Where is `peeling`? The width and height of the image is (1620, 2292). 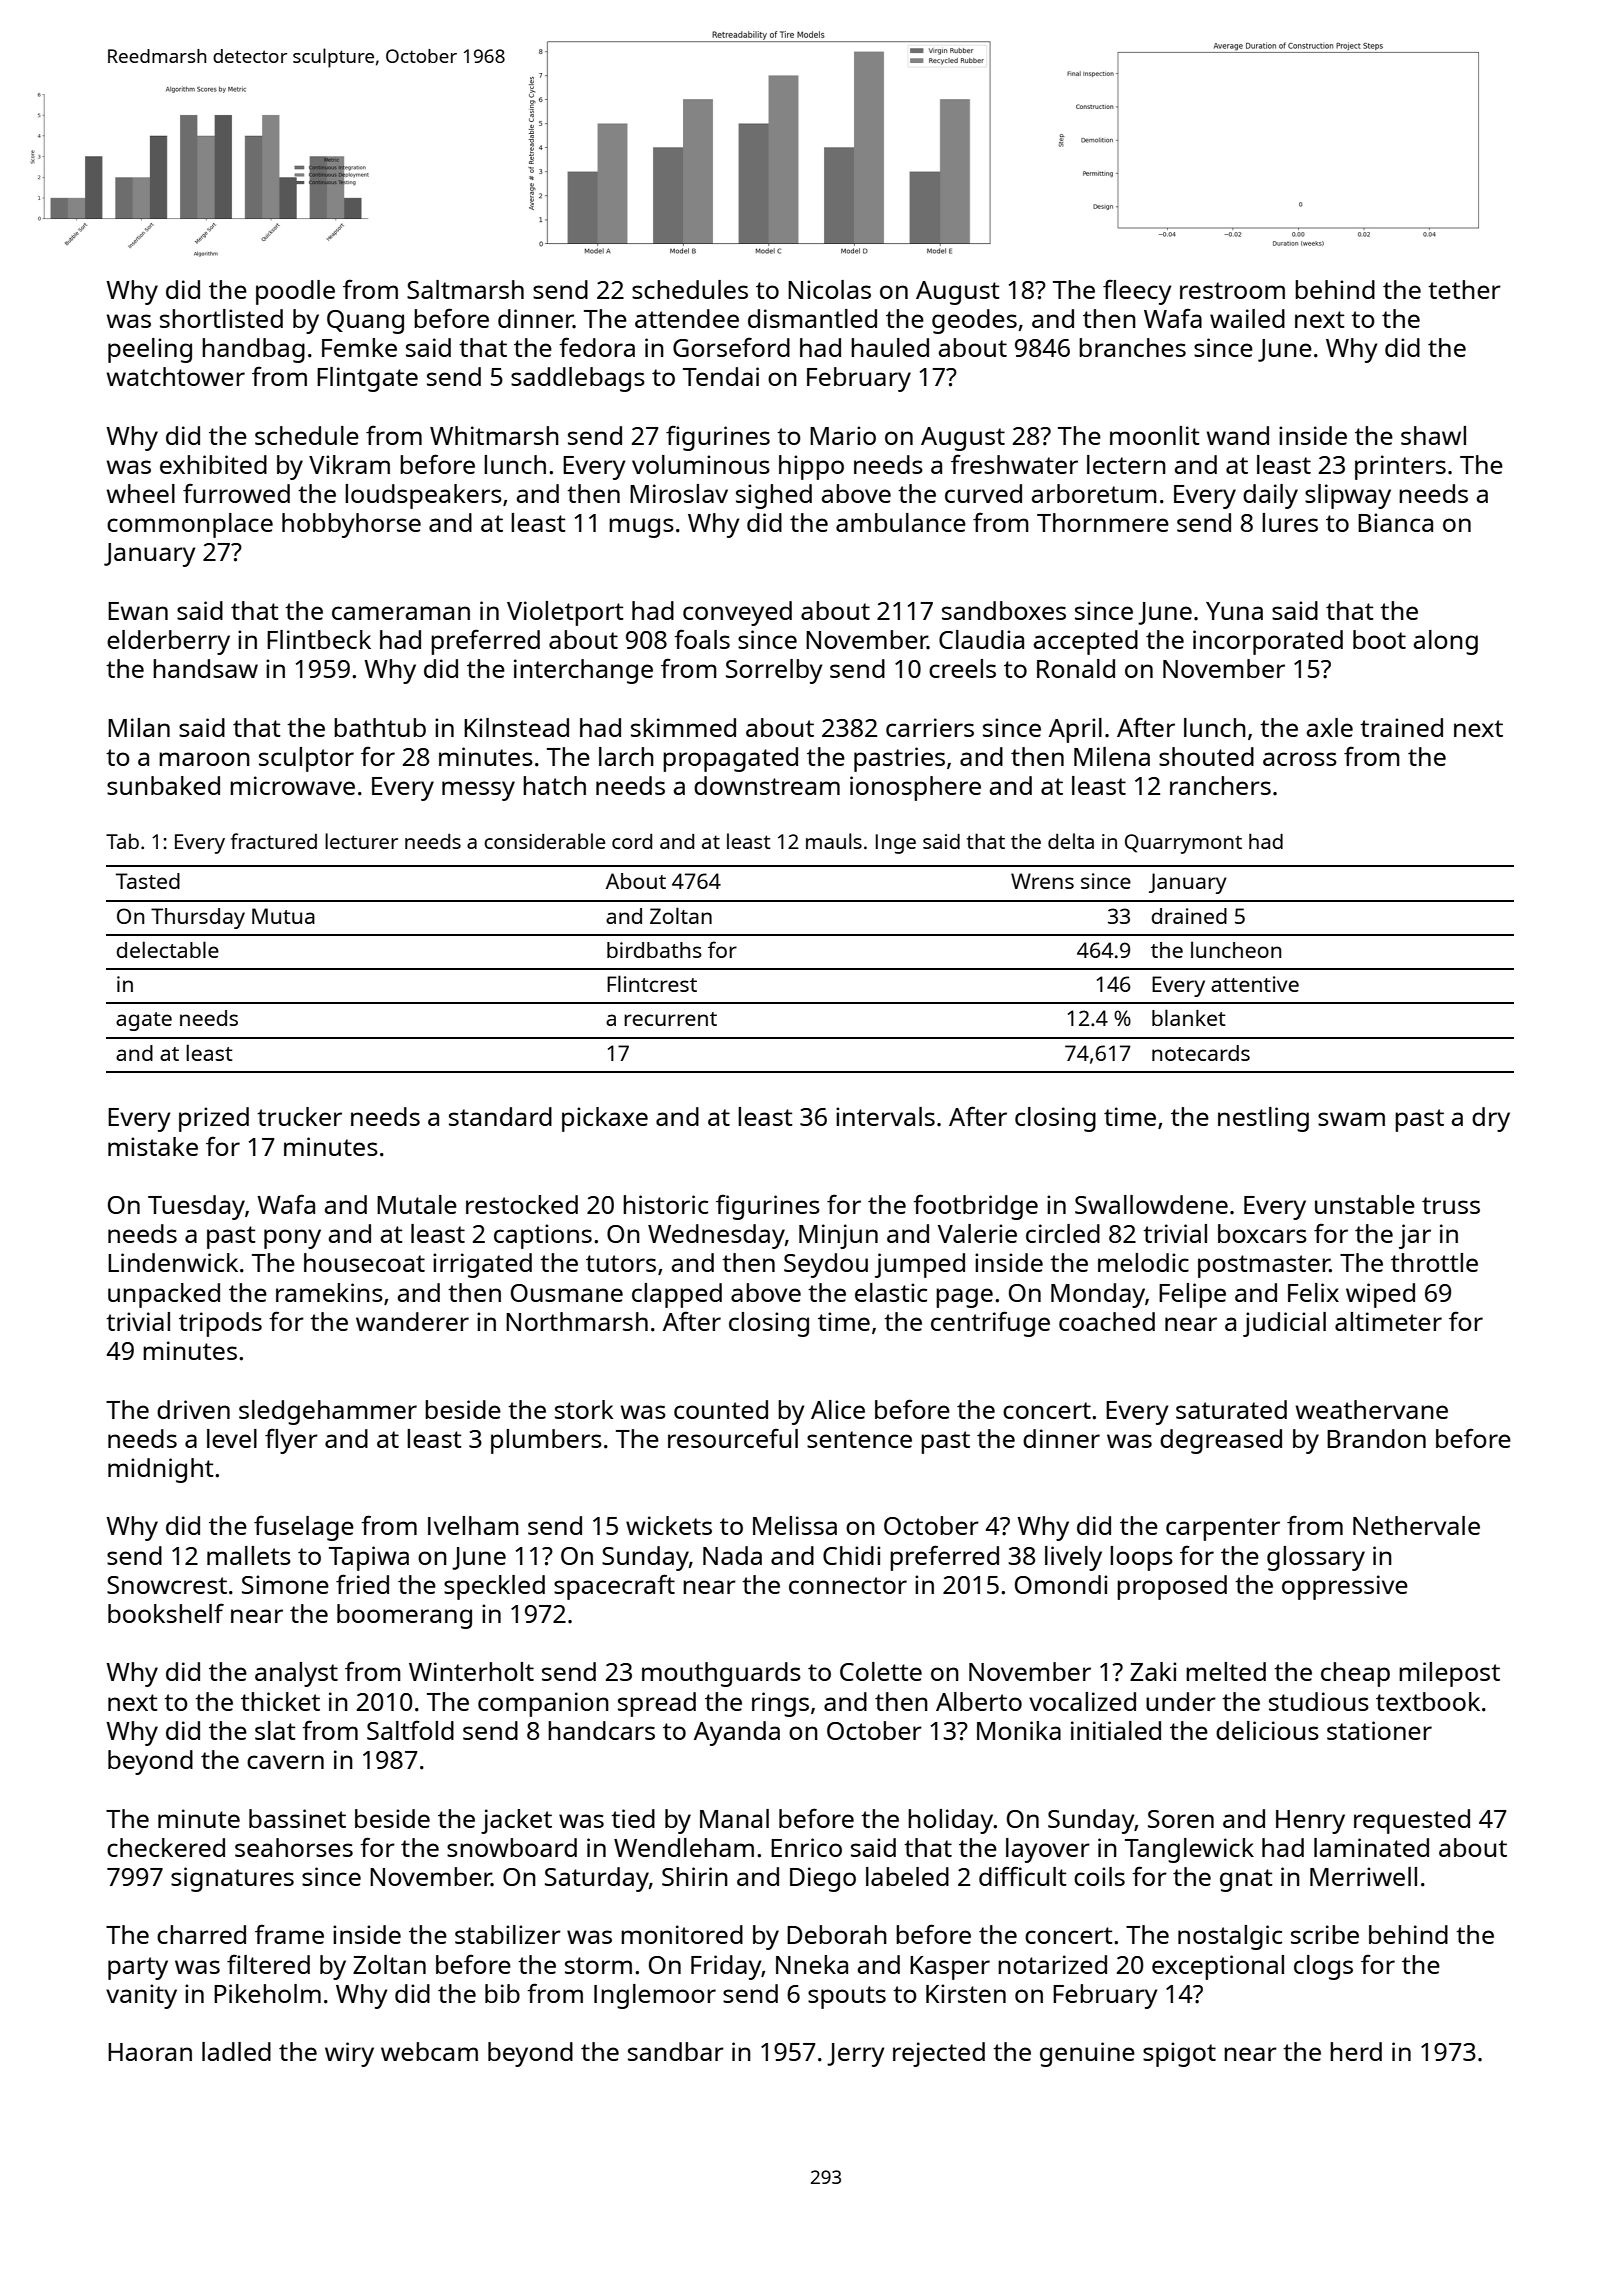
peeling is located at coordinates (150, 350).
